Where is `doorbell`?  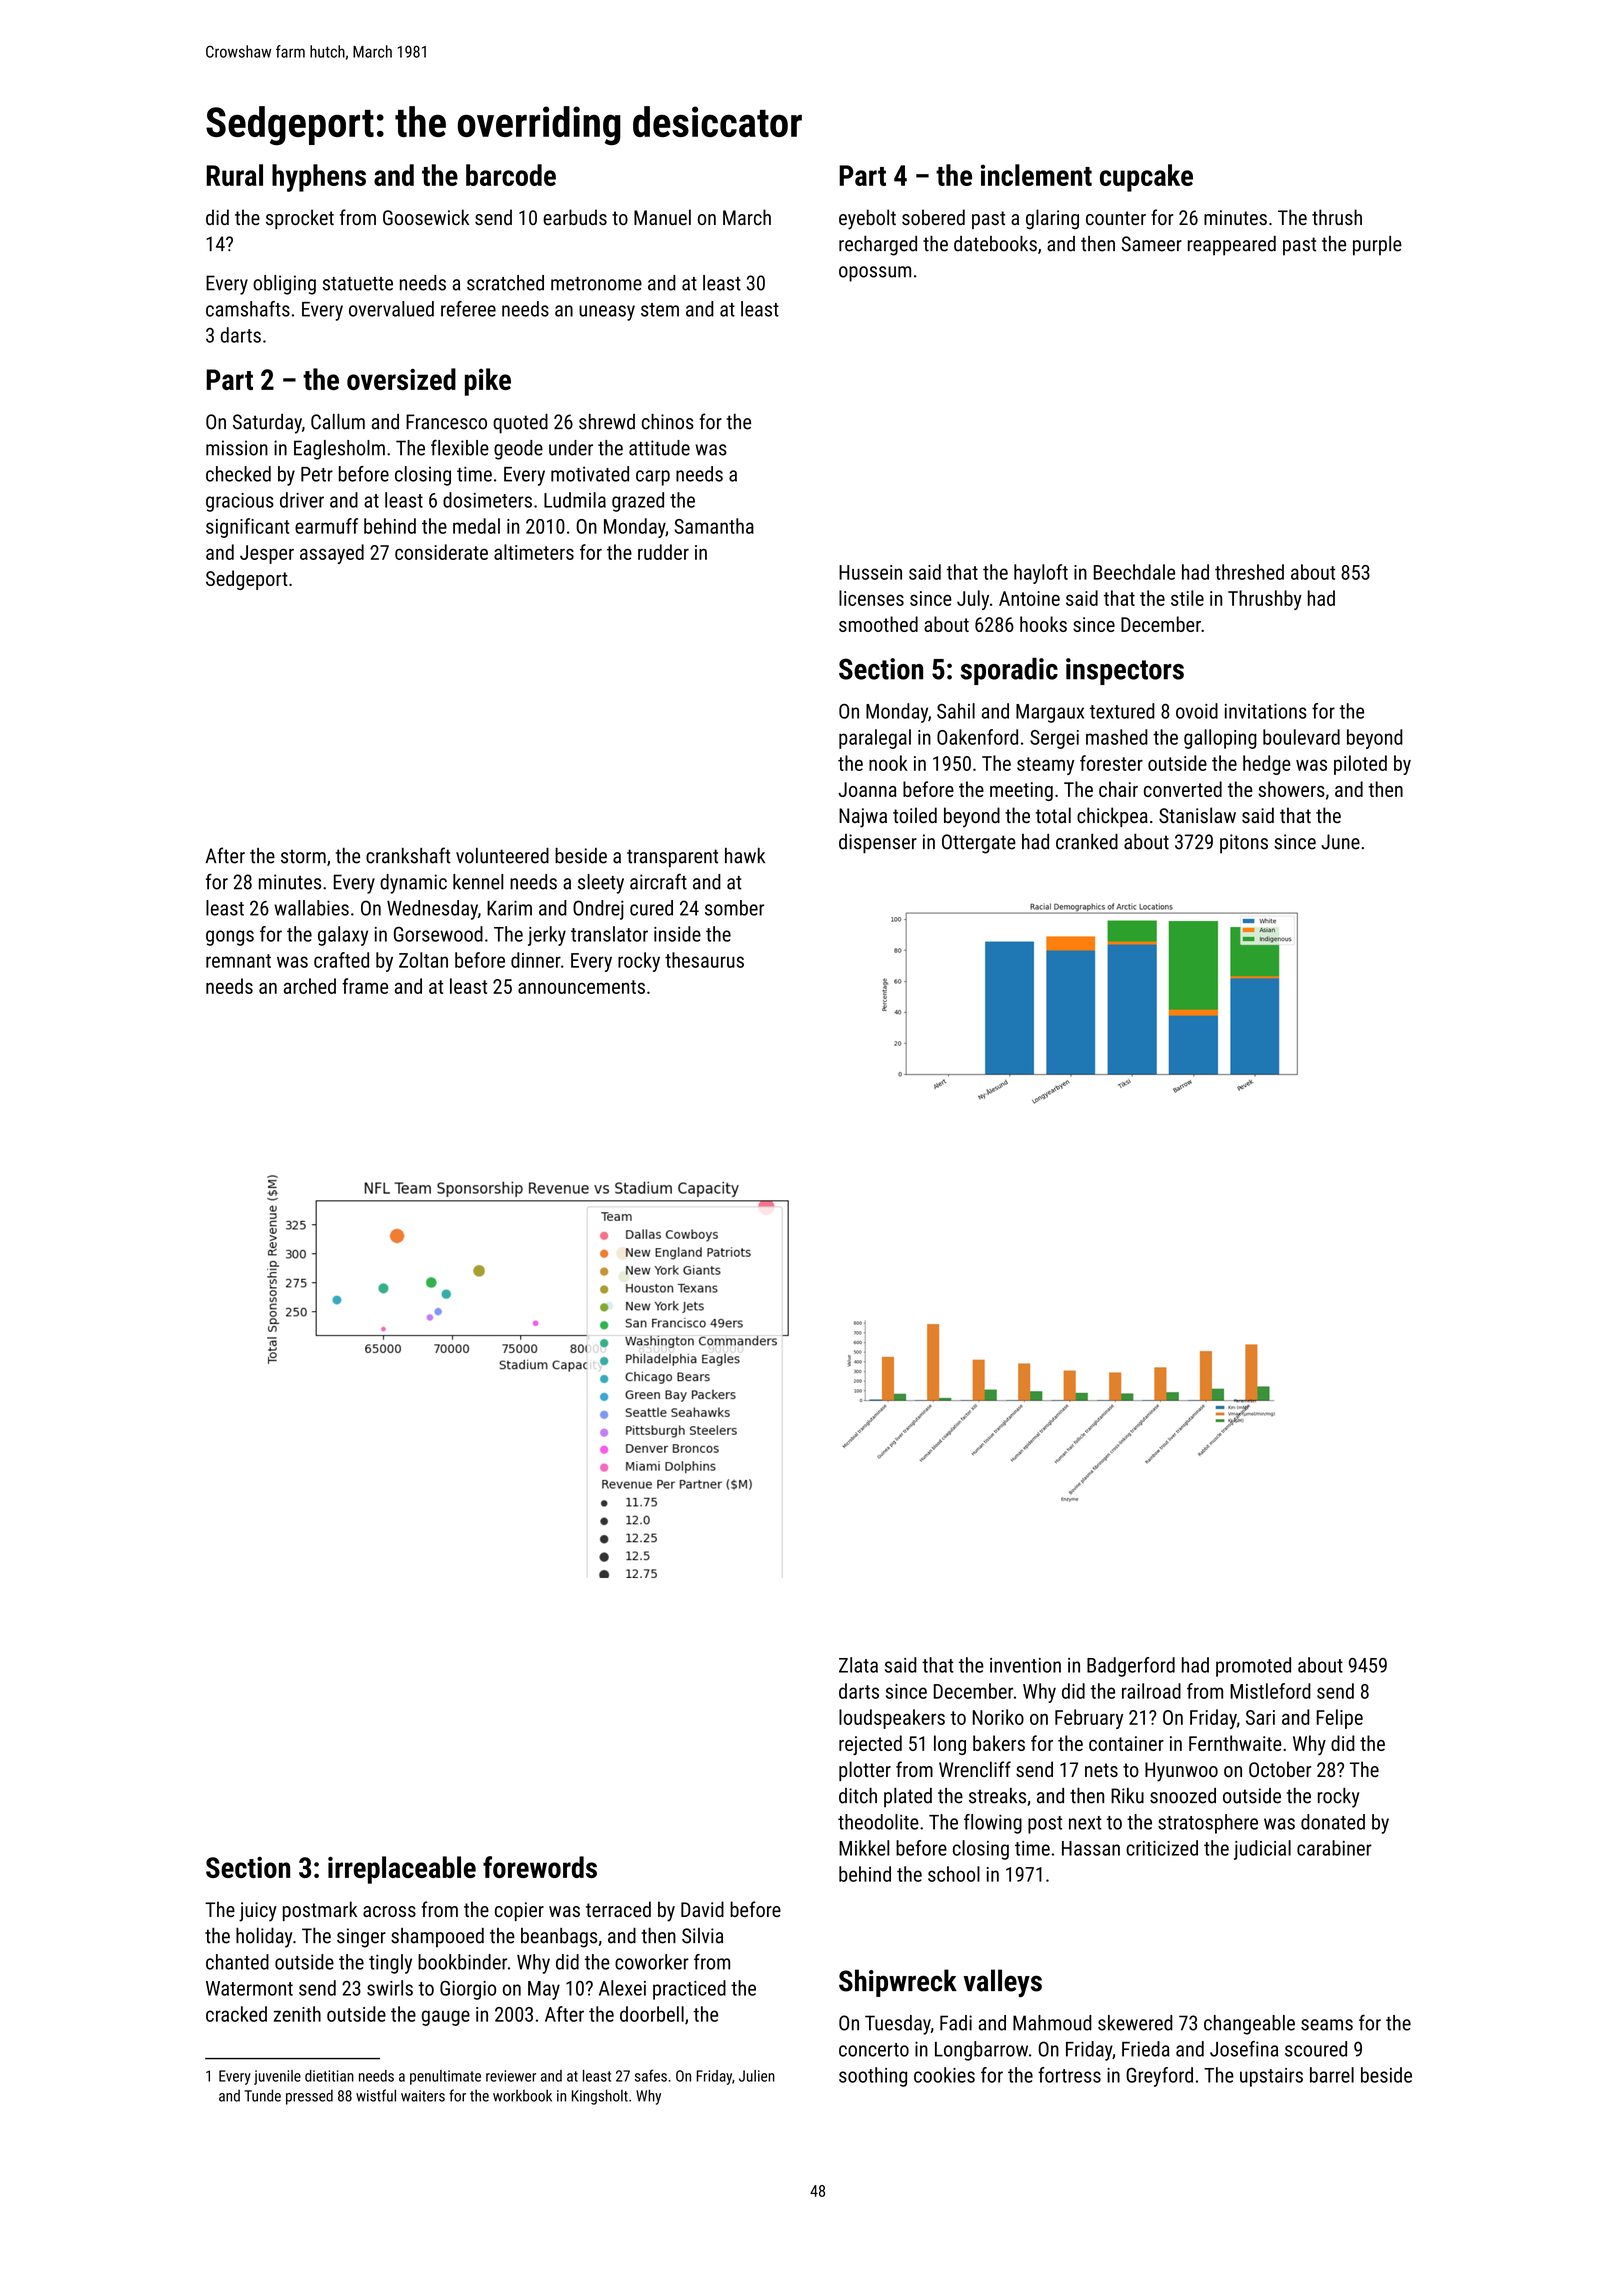 doorbell is located at coordinates (652, 2014).
